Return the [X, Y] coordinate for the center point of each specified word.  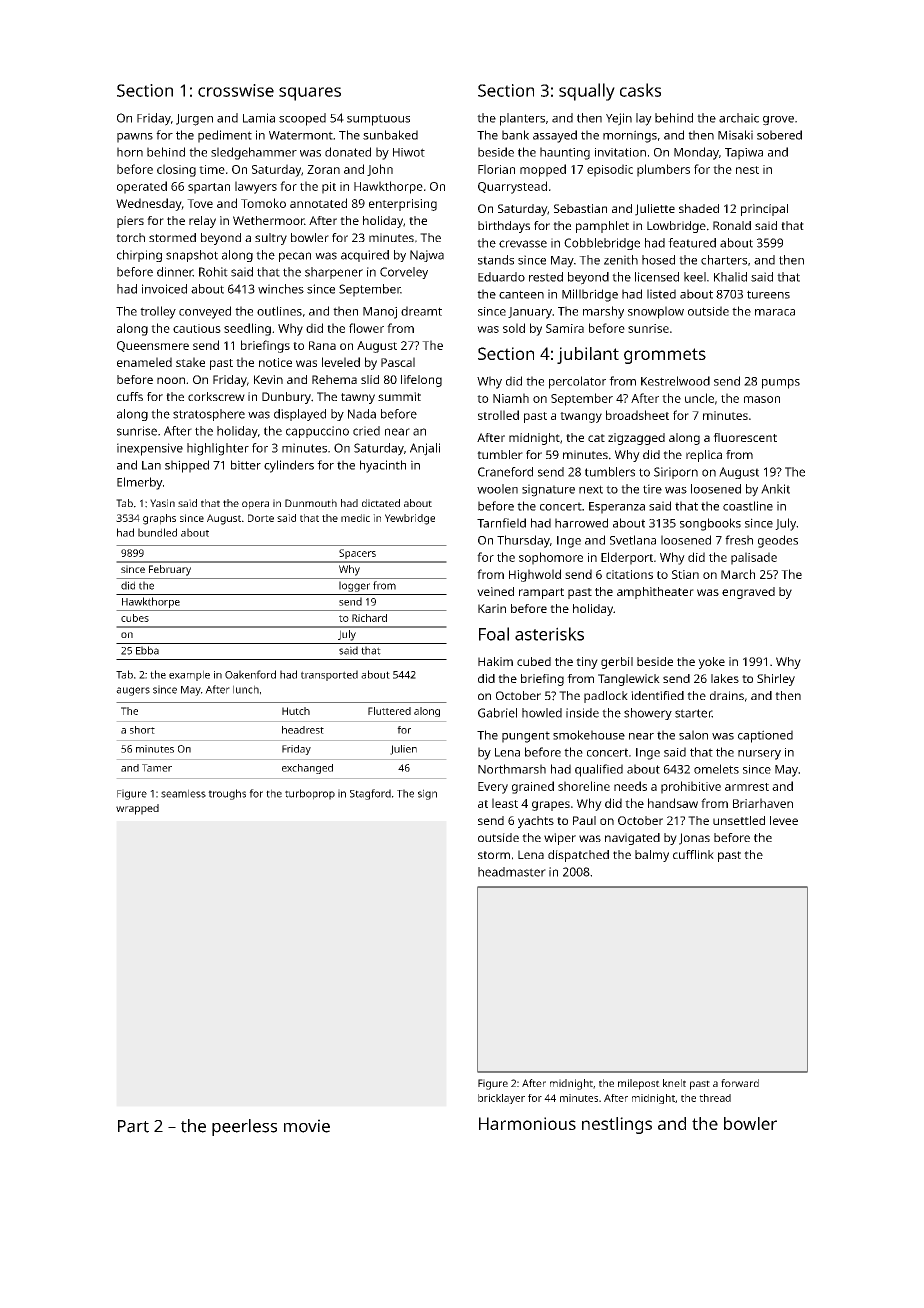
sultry [271, 239]
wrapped [137, 809]
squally [587, 92]
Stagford [370, 794]
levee [784, 820]
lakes [725, 678]
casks [640, 90]
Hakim [495, 661]
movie [307, 1126]
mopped [543, 170]
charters [724, 260]
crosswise [236, 90]
